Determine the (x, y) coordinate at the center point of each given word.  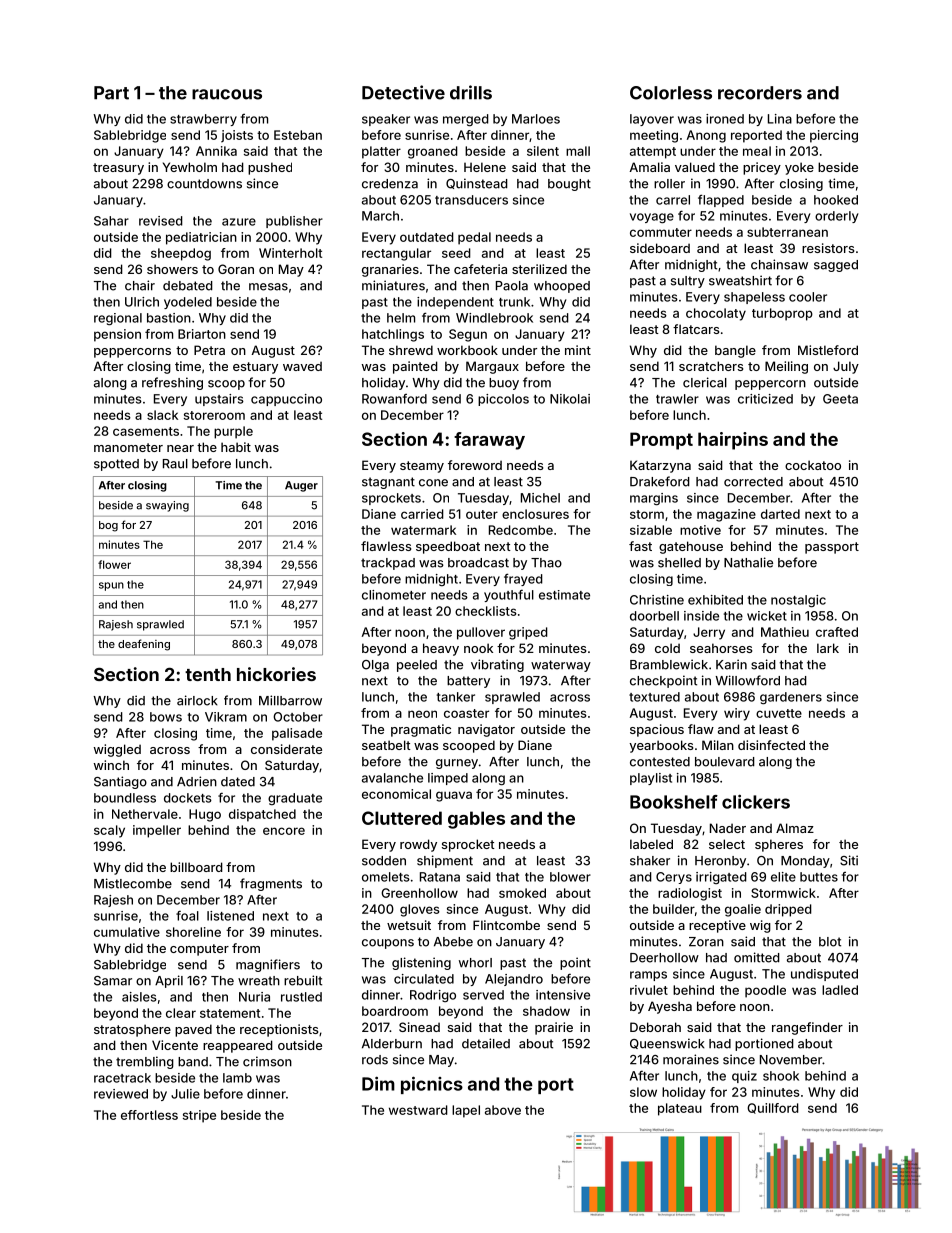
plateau (680, 1109)
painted (415, 367)
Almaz (795, 828)
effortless (149, 1115)
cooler (808, 297)
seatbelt (386, 745)
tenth (208, 674)
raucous (227, 94)
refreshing (172, 383)
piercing (834, 136)
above (503, 1110)
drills (471, 92)
